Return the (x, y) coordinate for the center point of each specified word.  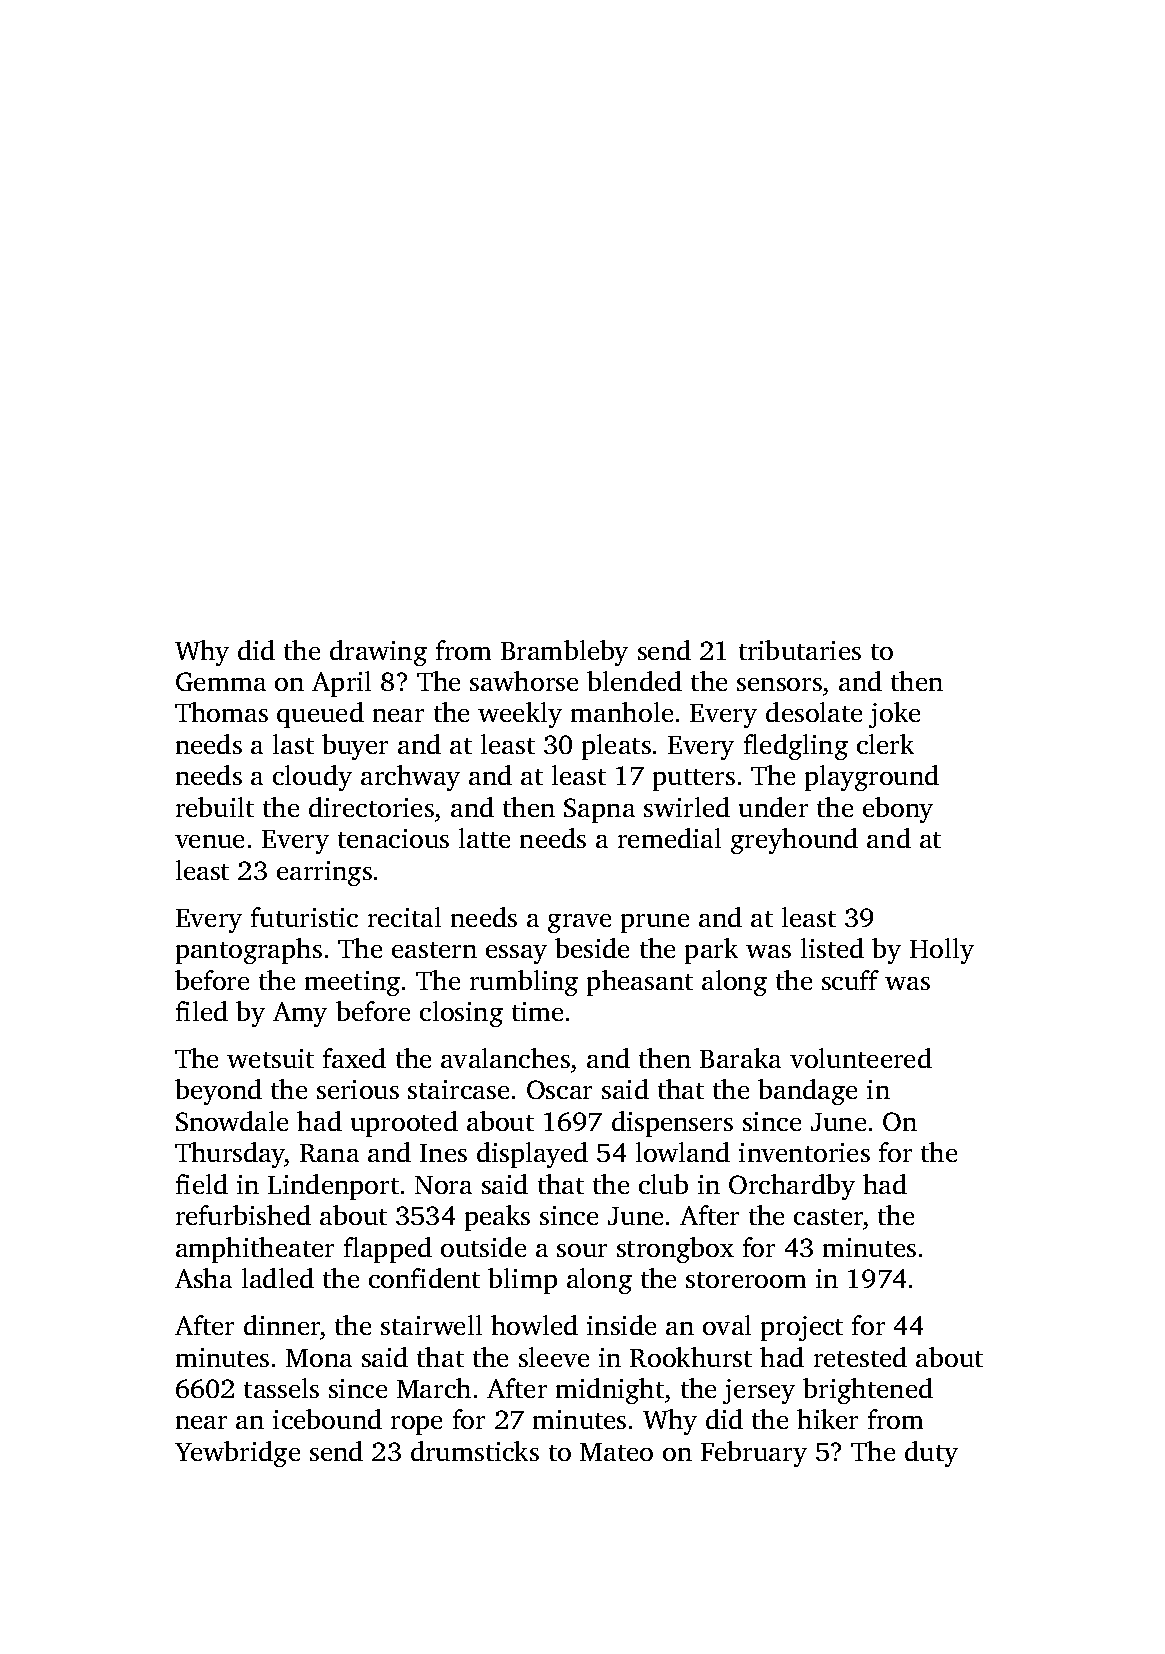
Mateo (616, 1452)
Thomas (221, 712)
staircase (458, 1089)
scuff (850, 980)
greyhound (794, 841)
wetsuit (270, 1058)
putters (694, 780)
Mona (319, 1358)
